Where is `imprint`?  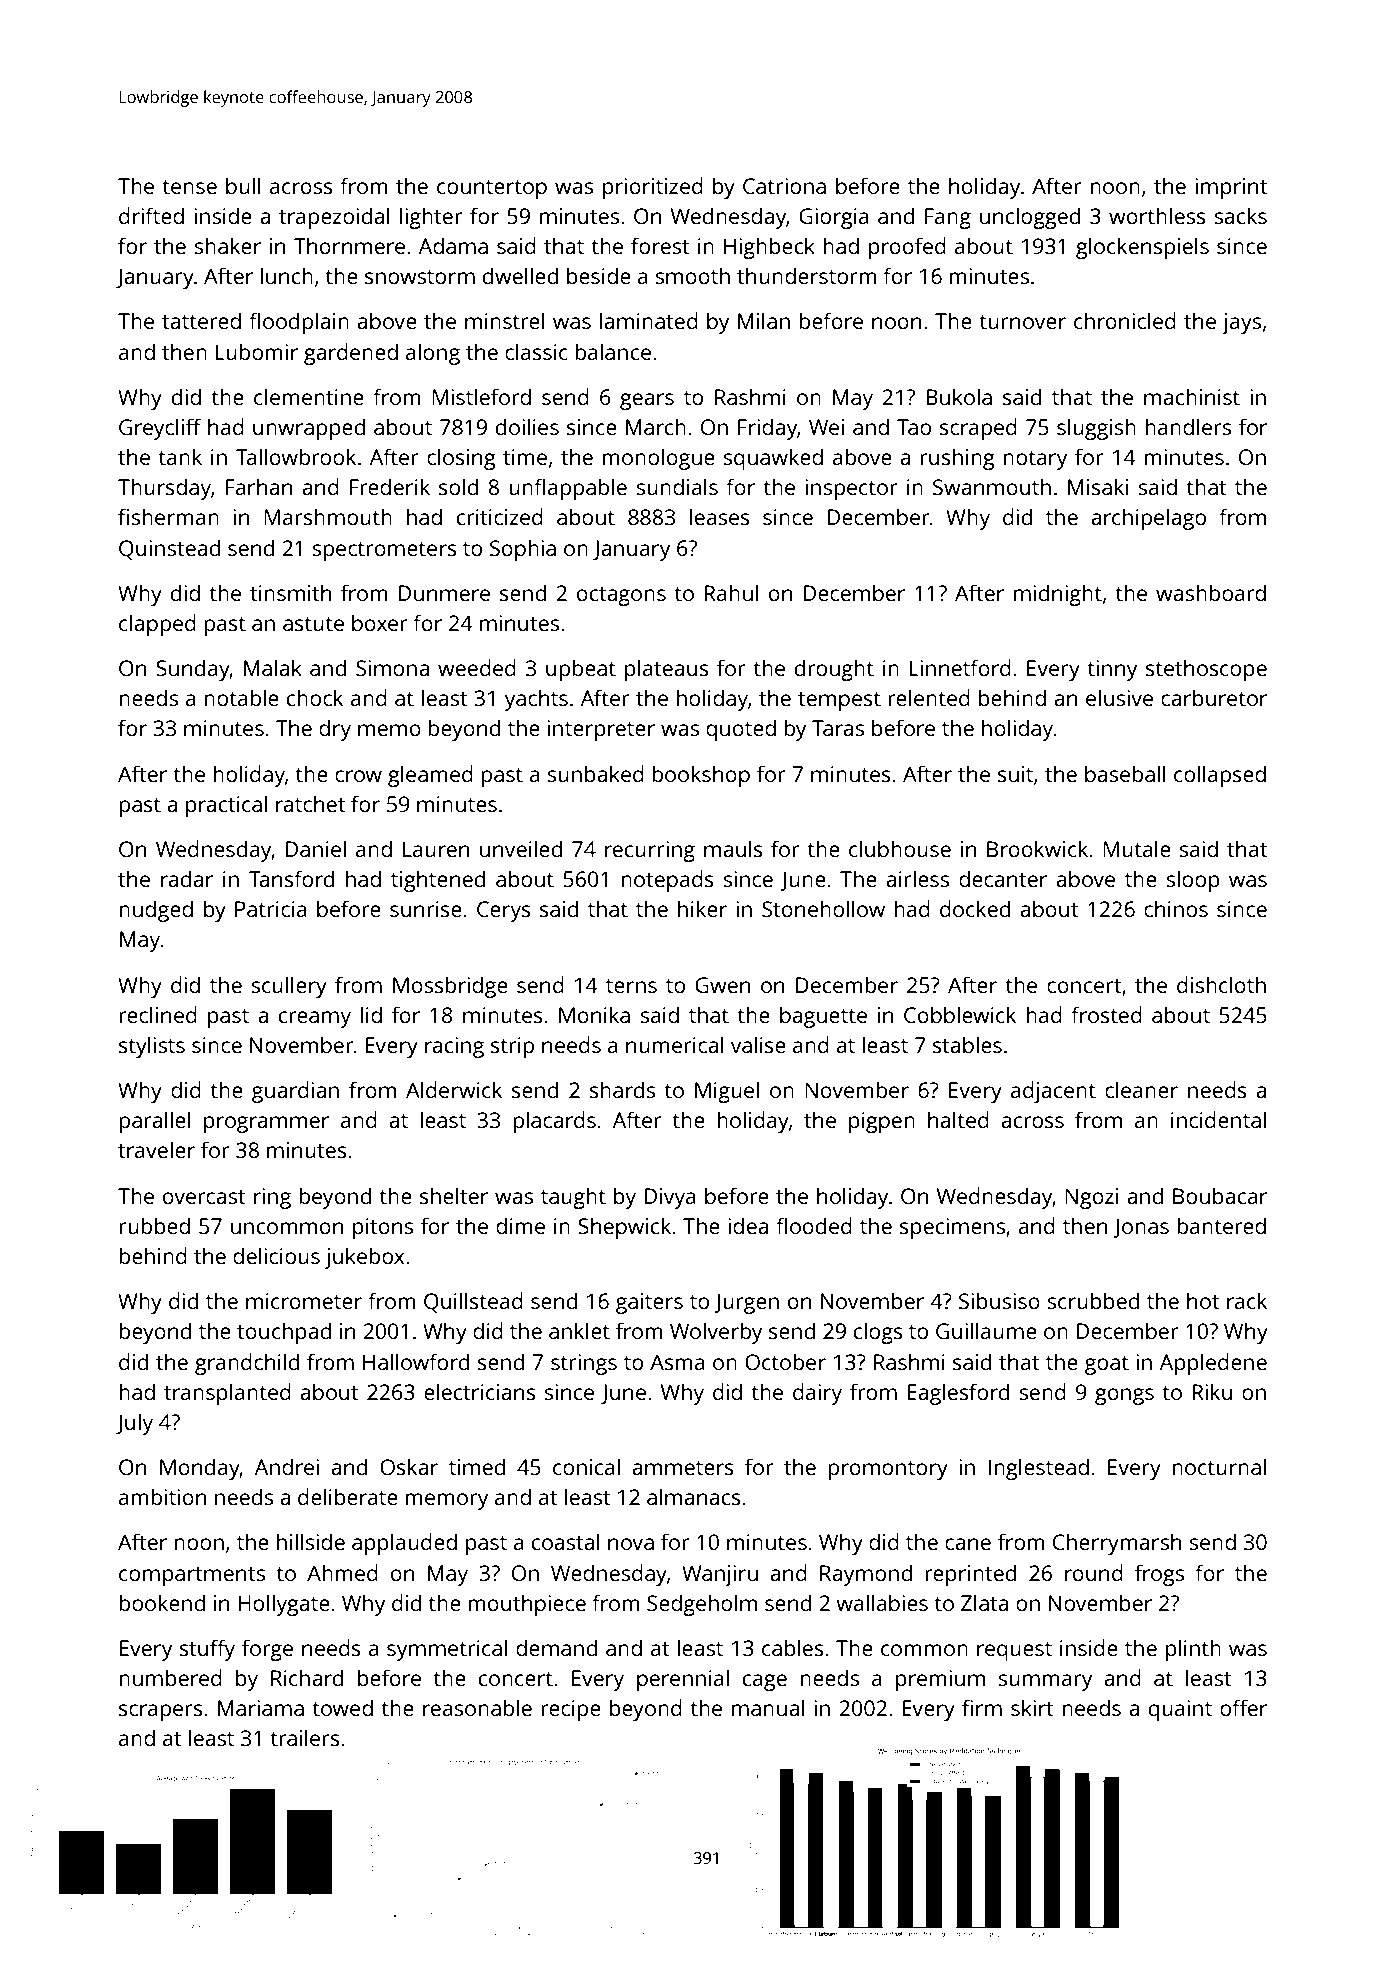 imprint is located at coordinates (1231, 188).
